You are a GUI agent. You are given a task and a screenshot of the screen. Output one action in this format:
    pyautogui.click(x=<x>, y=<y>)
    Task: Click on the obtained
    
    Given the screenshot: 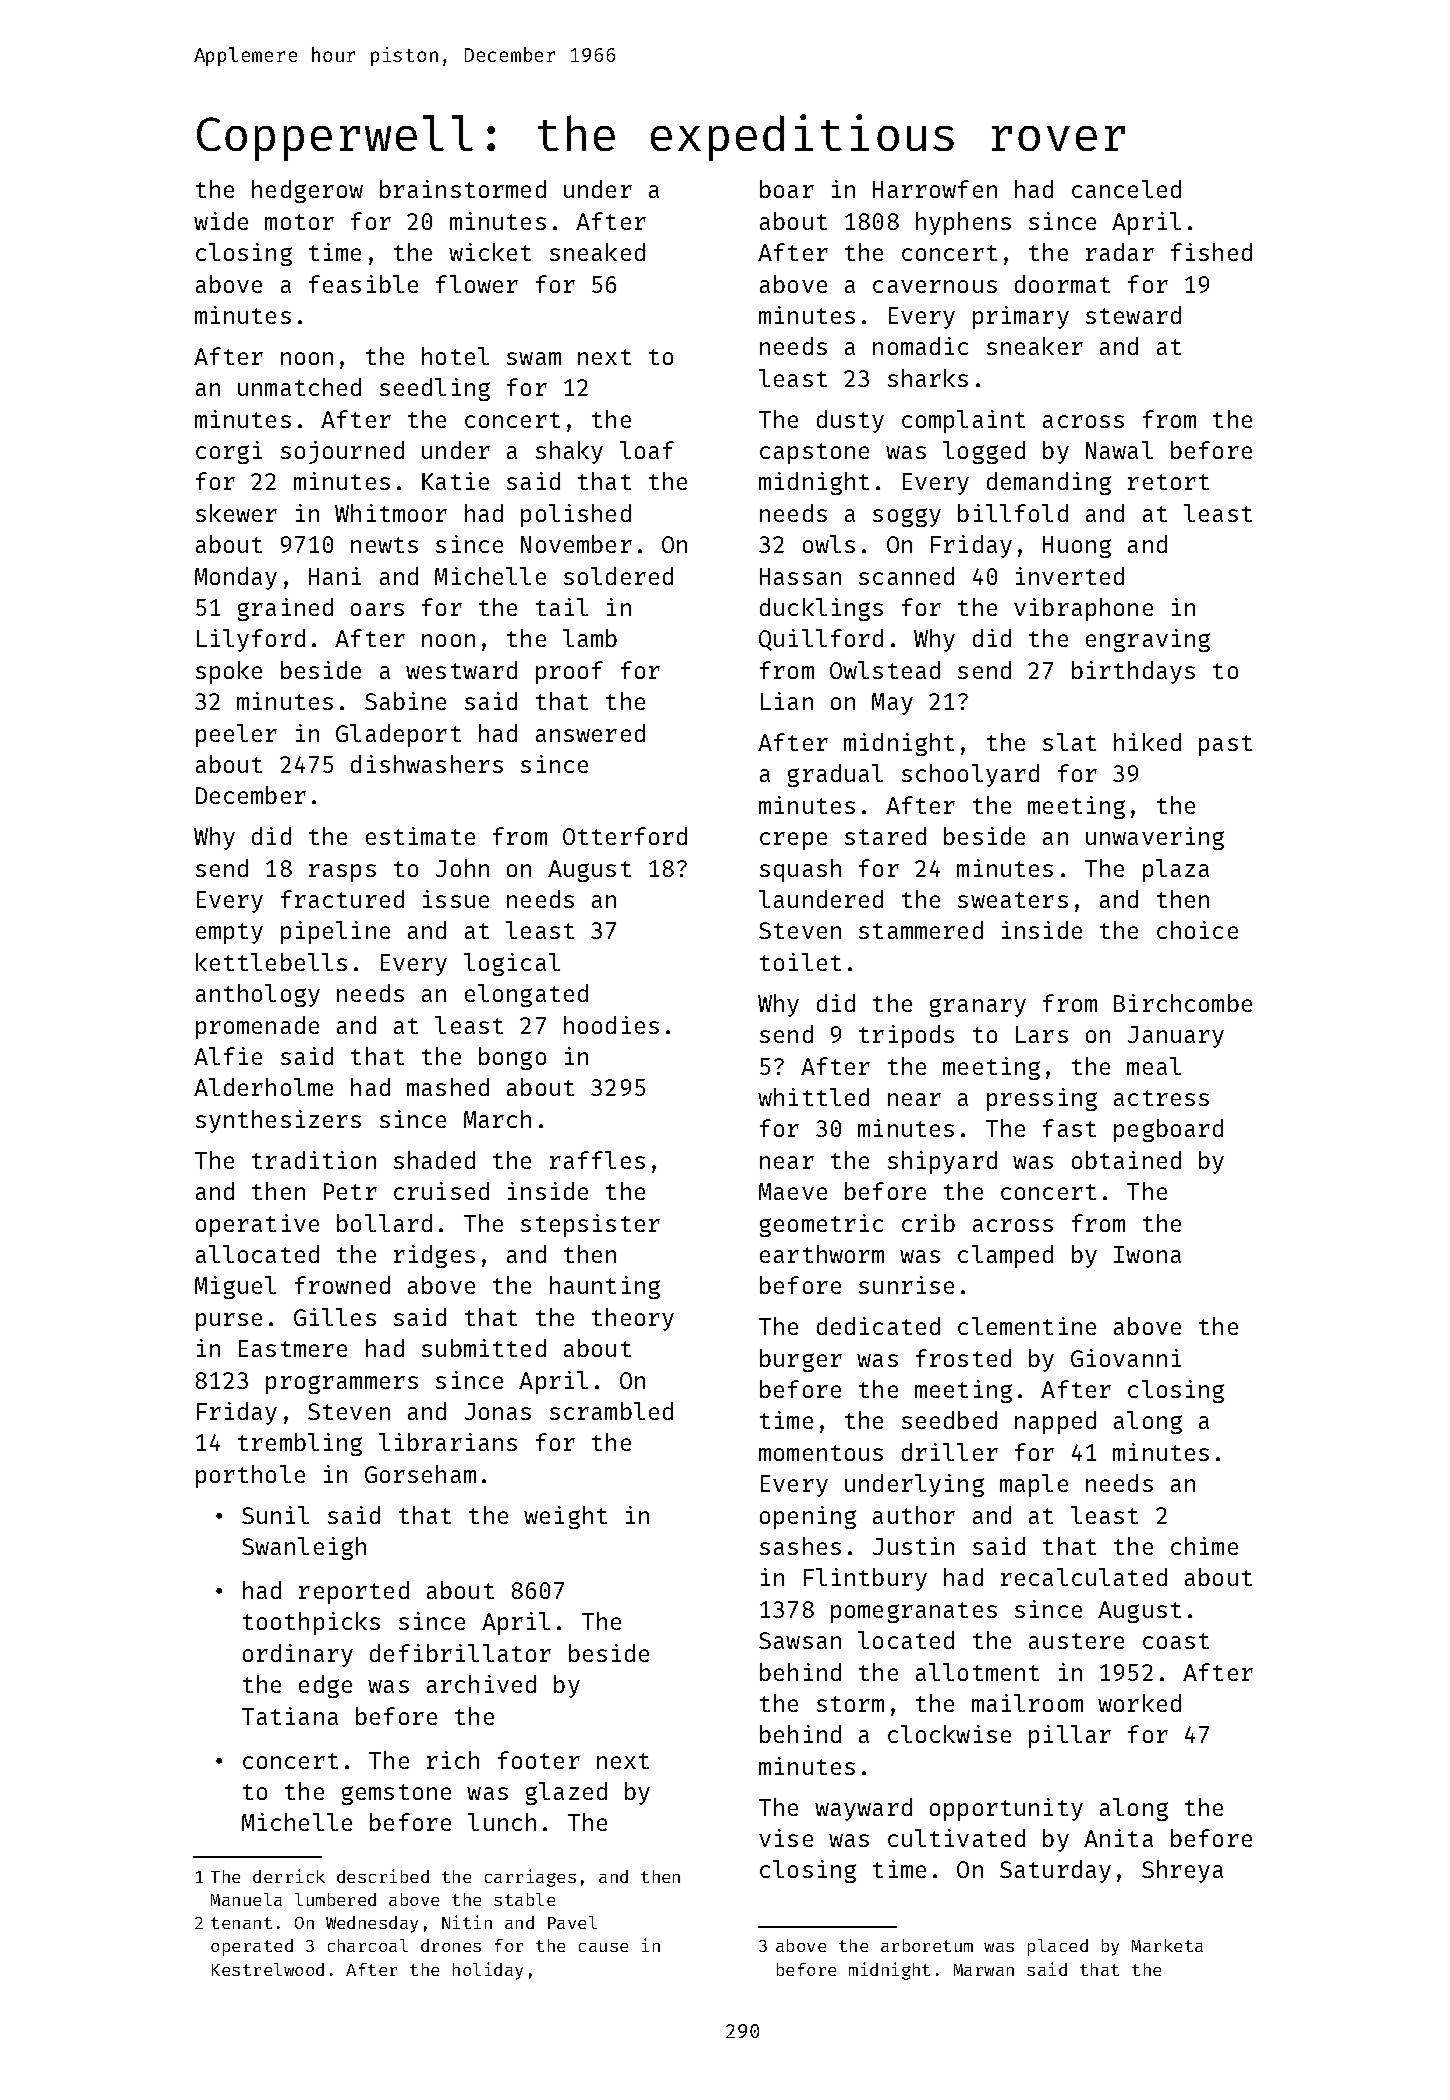 What is the action you would take?
    pyautogui.click(x=1126, y=1160)
